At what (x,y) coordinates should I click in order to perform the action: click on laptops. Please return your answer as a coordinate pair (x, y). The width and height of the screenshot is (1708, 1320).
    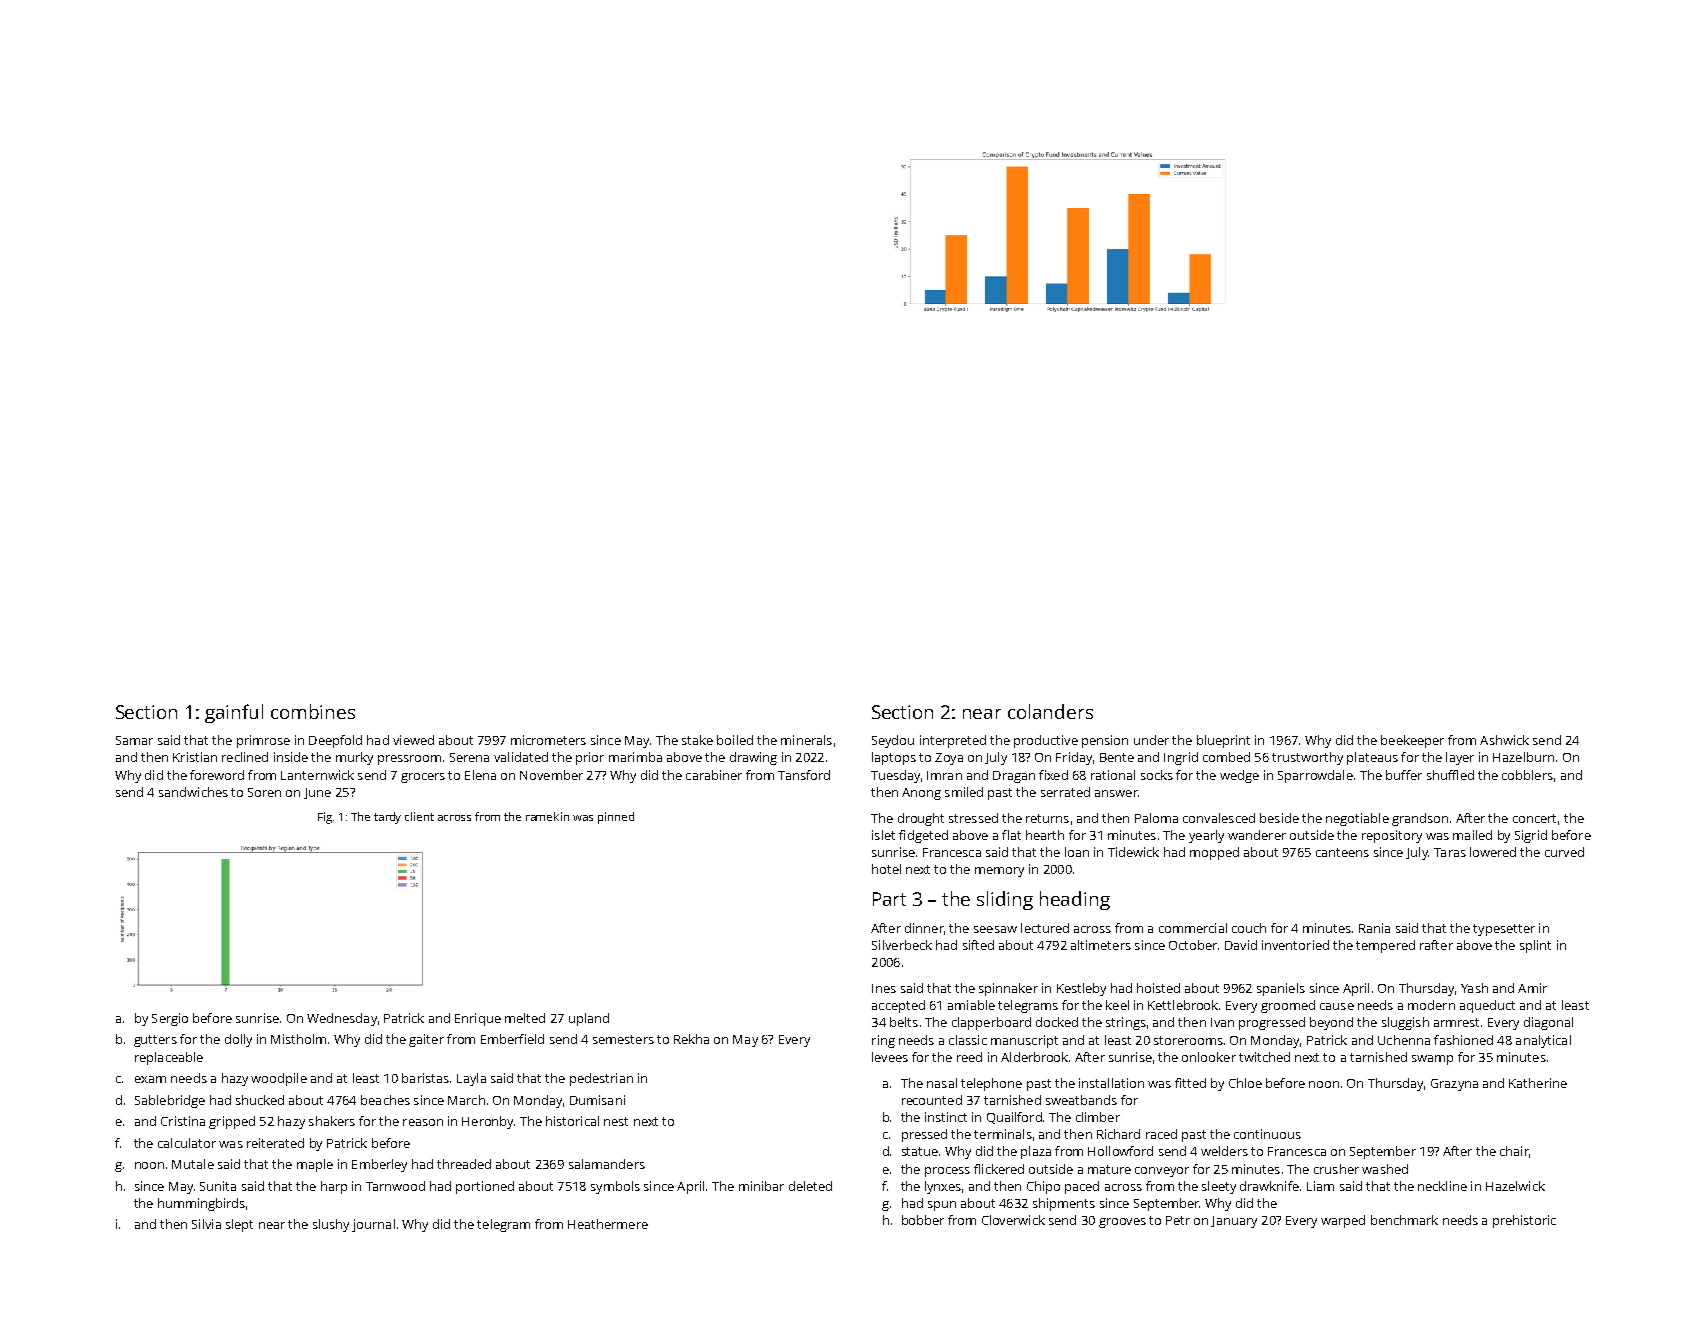
    Looking at the image, I should click on (894, 758).
